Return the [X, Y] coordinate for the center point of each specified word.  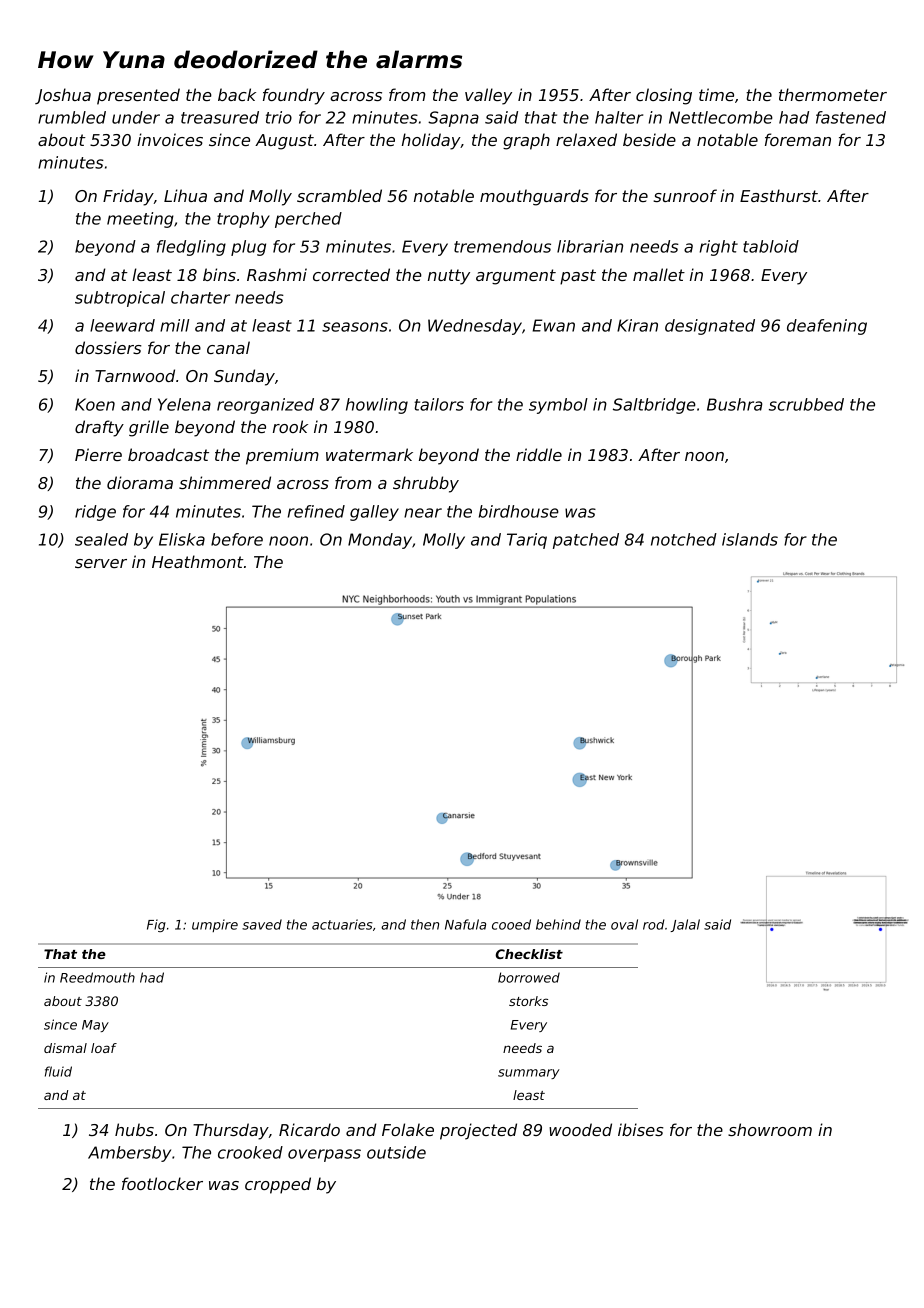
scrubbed [806, 404]
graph [526, 141]
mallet [659, 274]
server [101, 563]
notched [684, 539]
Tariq [527, 541]
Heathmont [198, 561]
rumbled [72, 117]
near [423, 513]
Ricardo [309, 1129]
